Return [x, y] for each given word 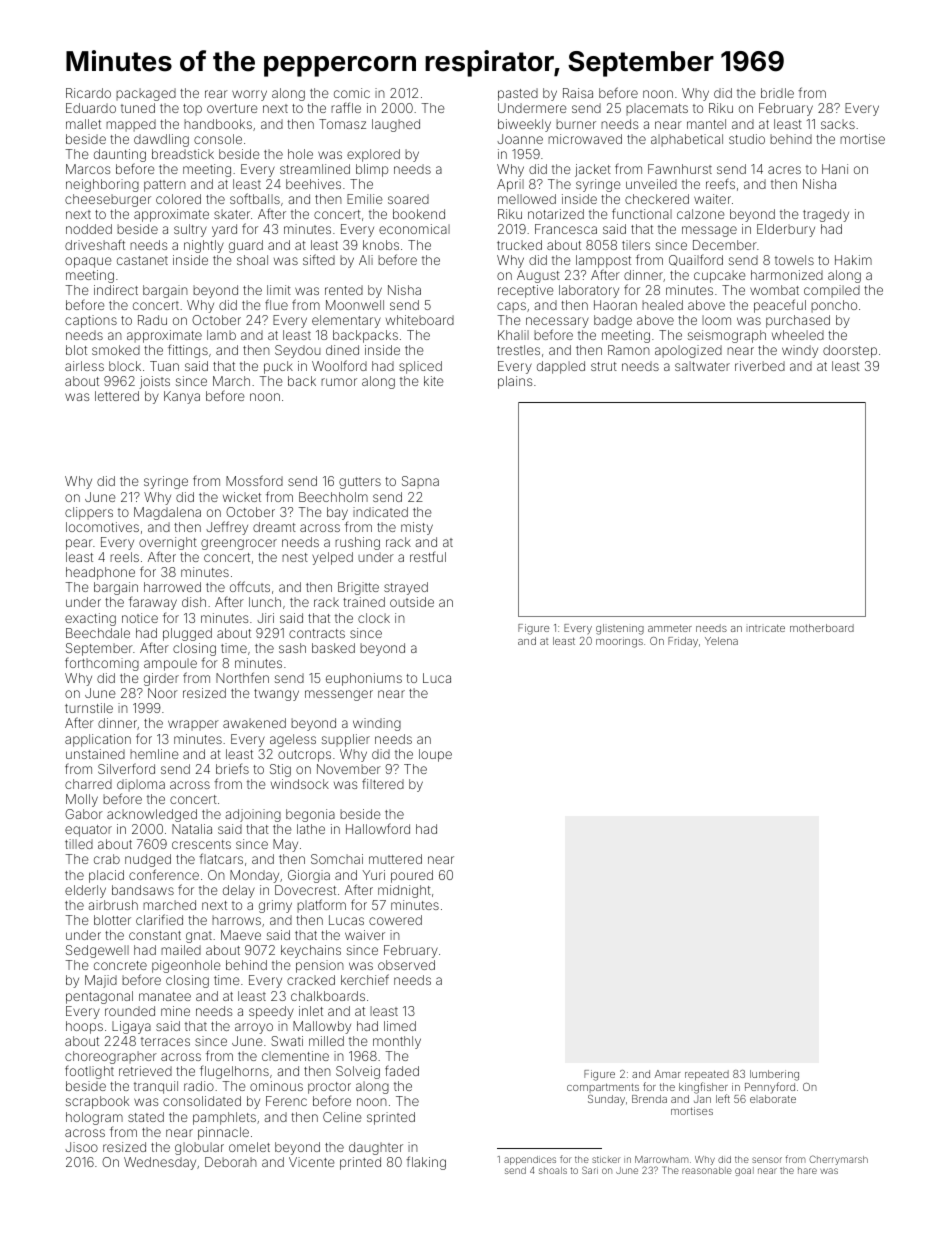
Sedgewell [97, 951]
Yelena [721, 641]
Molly [82, 800]
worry [249, 95]
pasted [518, 94]
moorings [619, 642]
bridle [777, 93]
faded [402, 1070]
